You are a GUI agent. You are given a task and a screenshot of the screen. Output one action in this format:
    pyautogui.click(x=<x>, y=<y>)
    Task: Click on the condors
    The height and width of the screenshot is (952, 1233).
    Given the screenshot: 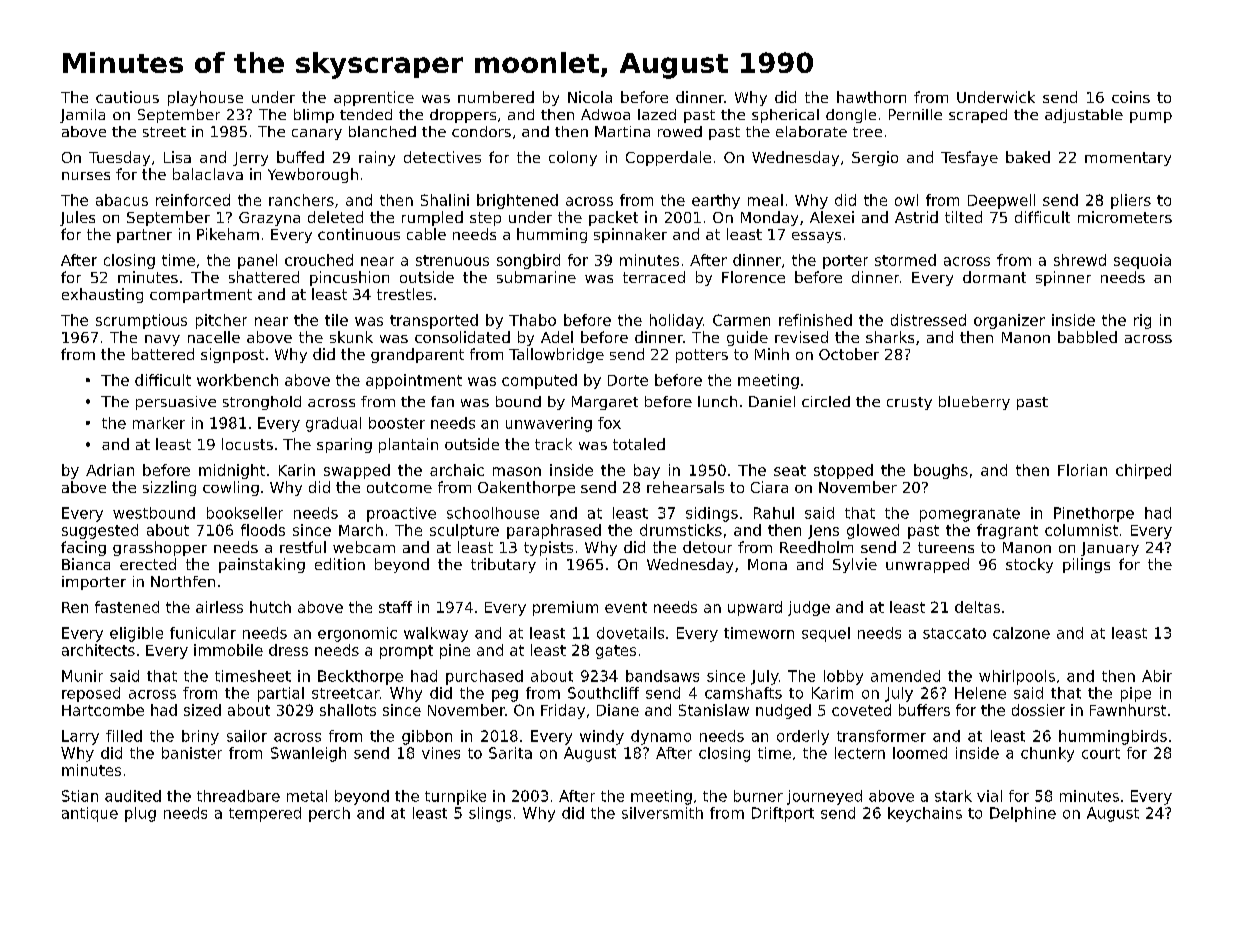 What is the action you would take?
    pyautogui.click(x=481, y=131)
